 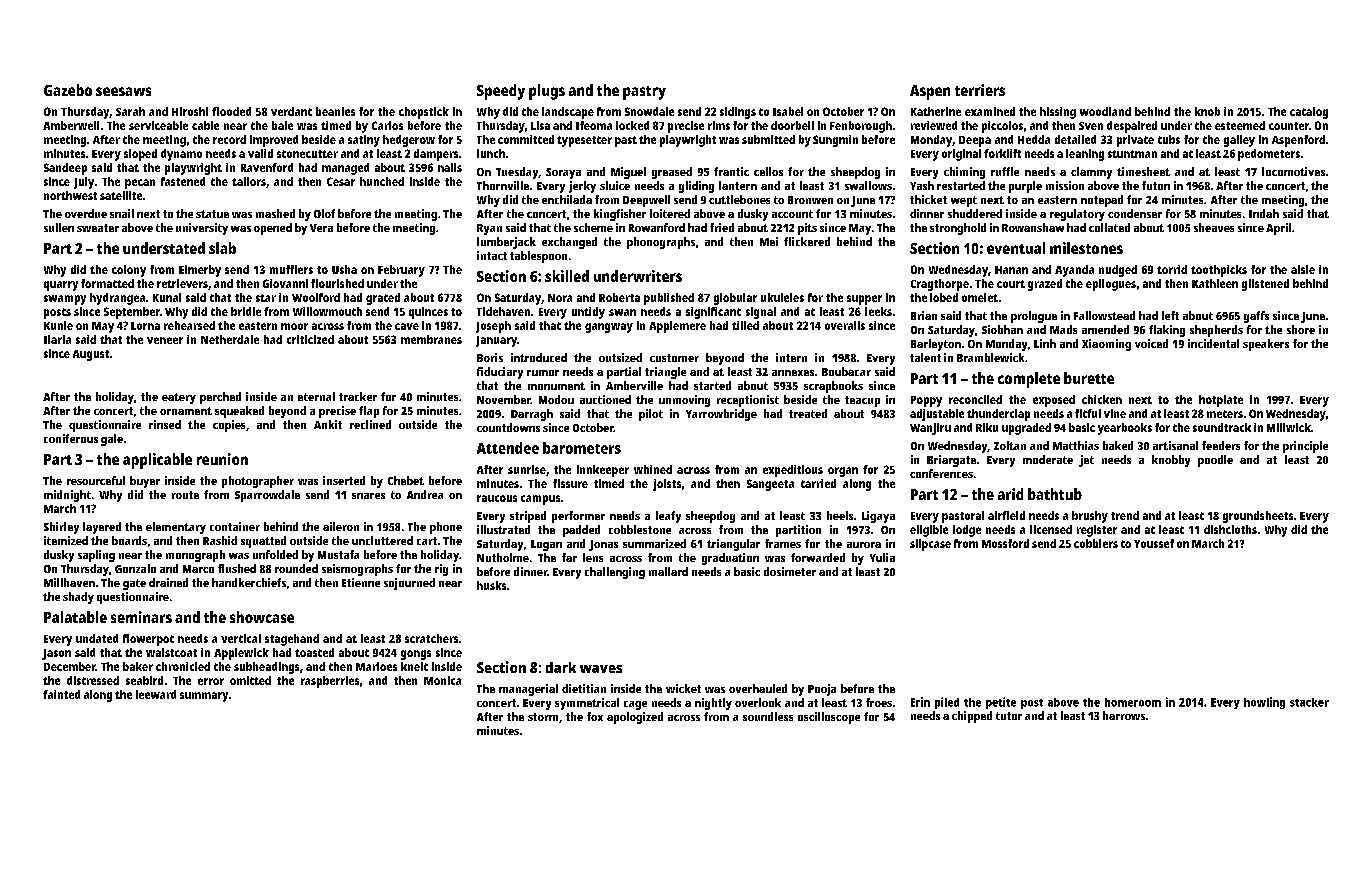 I want to click on locomotives, so click(x=1293, y=171).
